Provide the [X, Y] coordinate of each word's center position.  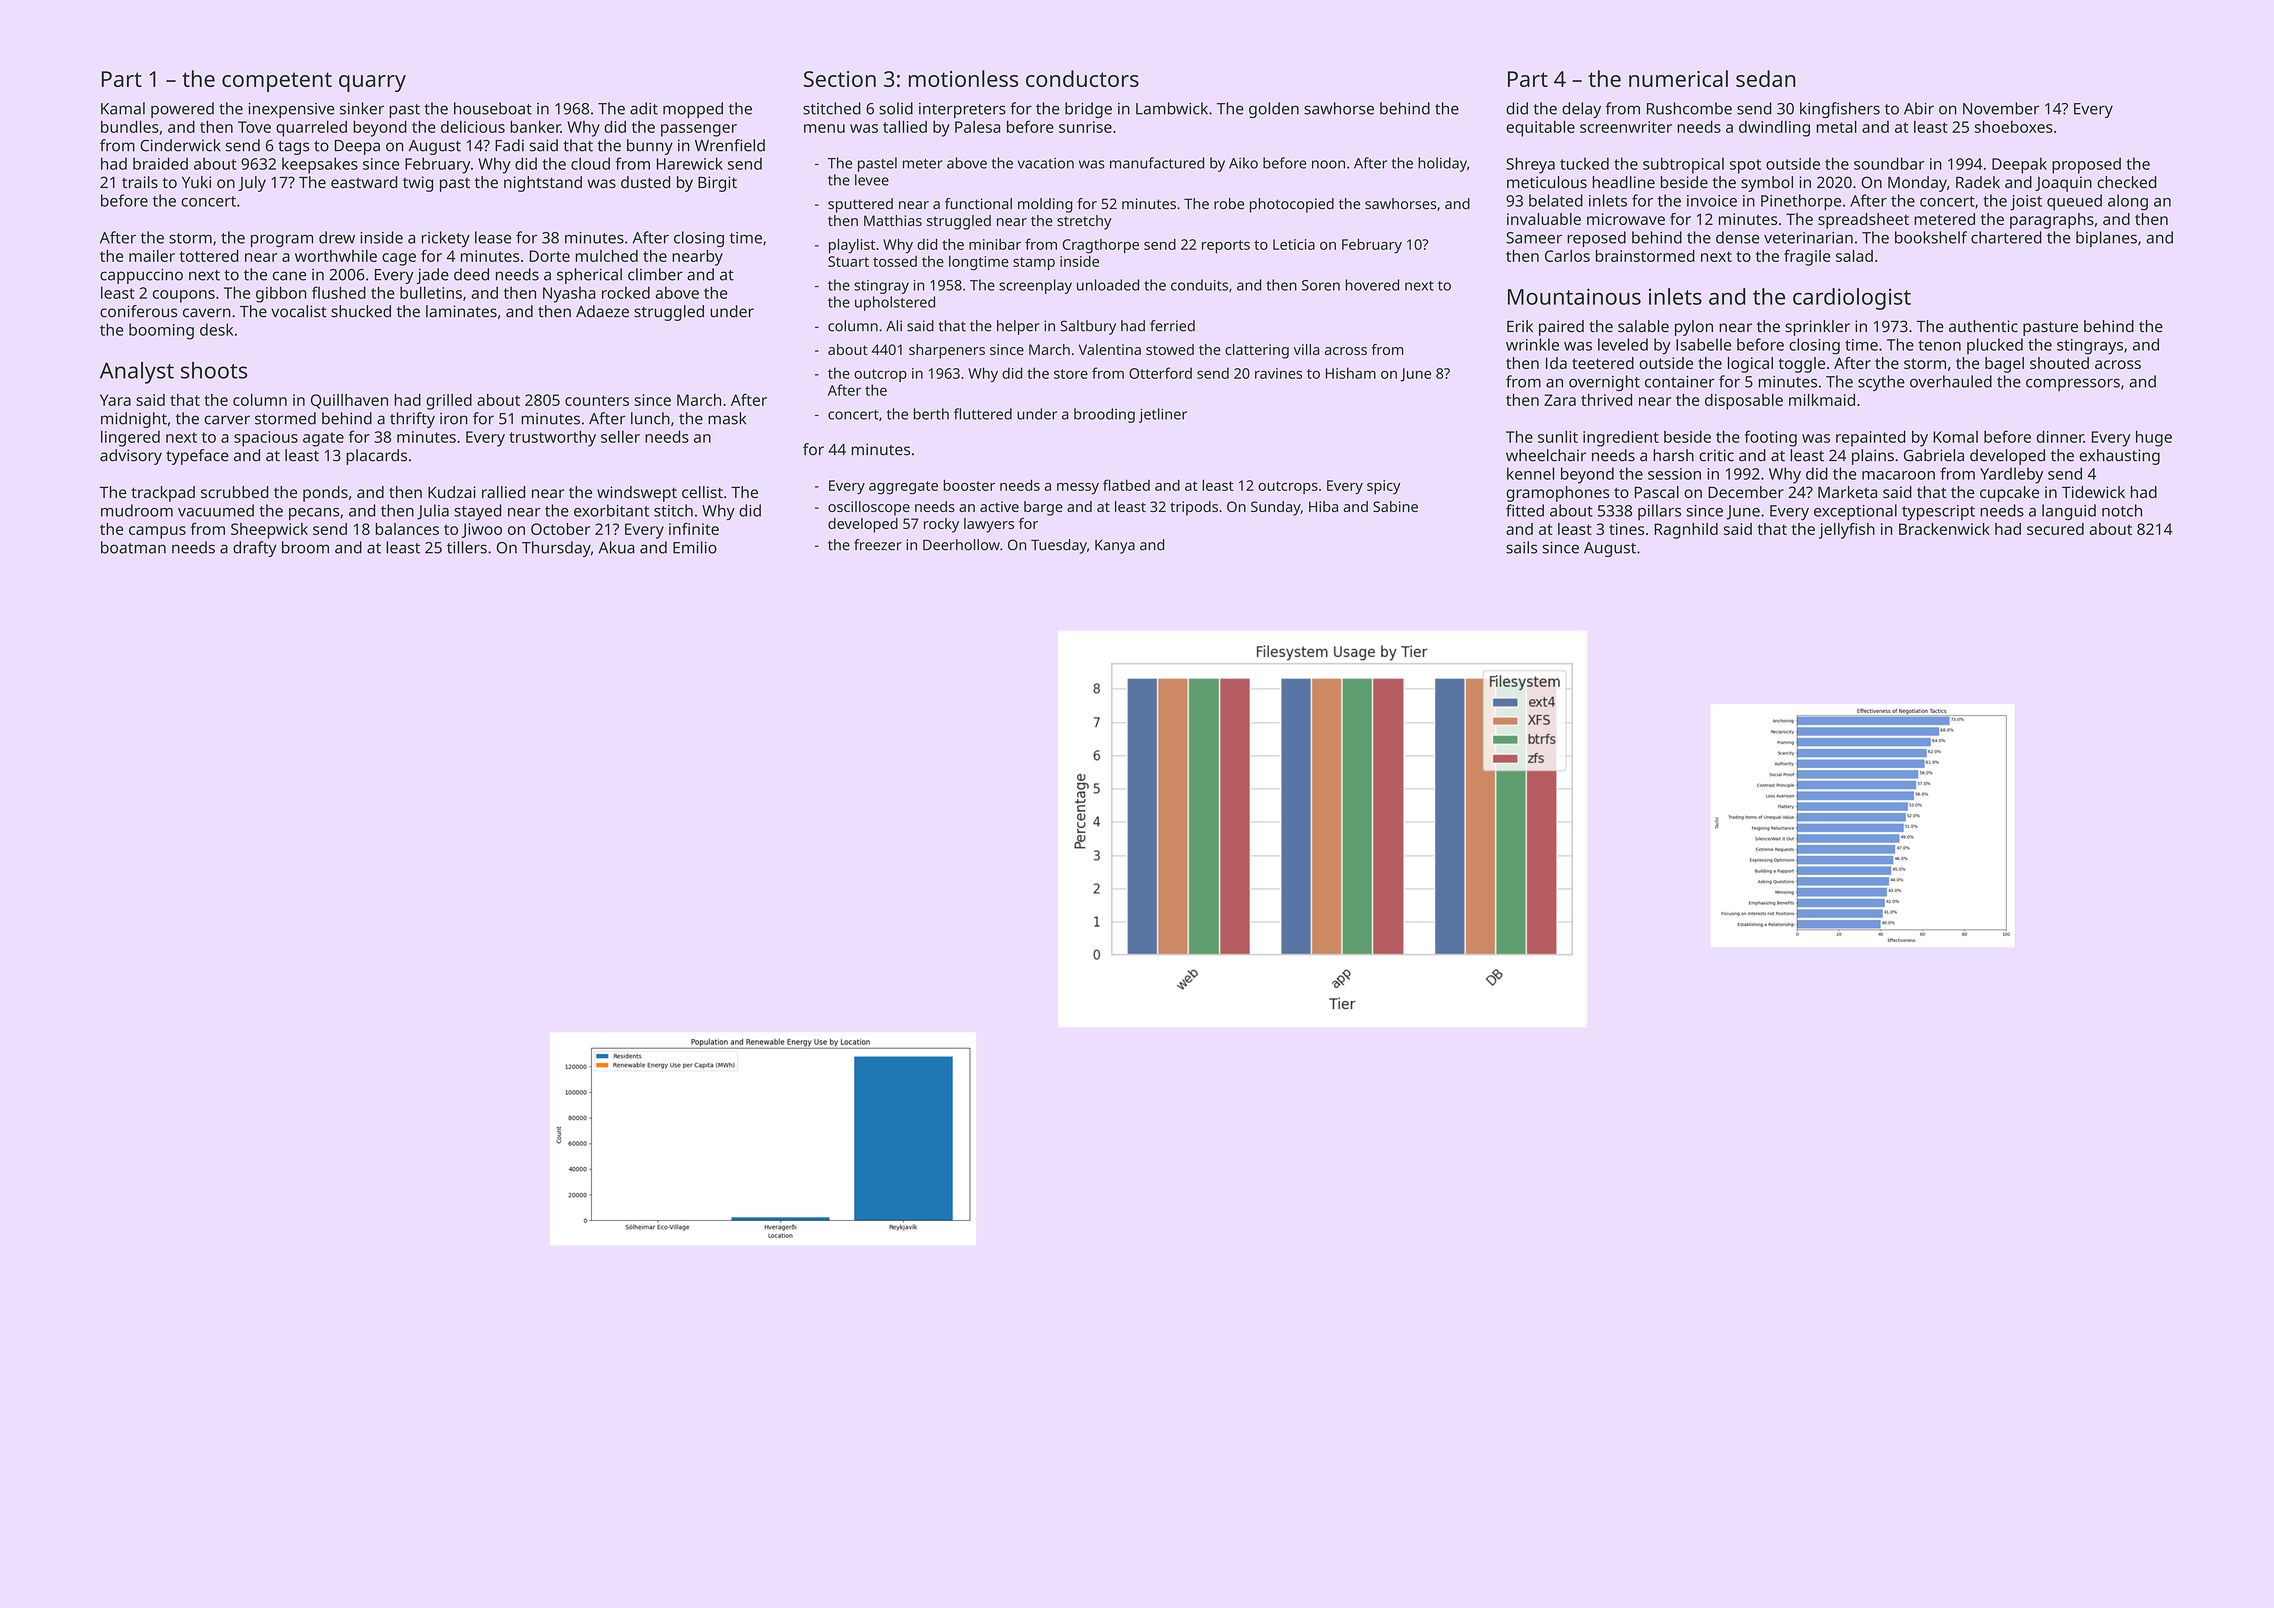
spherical [589, 276]
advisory [131, 457]
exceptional [1855, 512]
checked [2127, 182]
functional [978, 204]
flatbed [1126, 485]
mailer [152, 256]
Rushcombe [1689, 108]
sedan [1765, 78]
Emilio [695, 547]
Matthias [893, 220]
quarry [372, 83]
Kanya [1115, 547]
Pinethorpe [1801, 202]
